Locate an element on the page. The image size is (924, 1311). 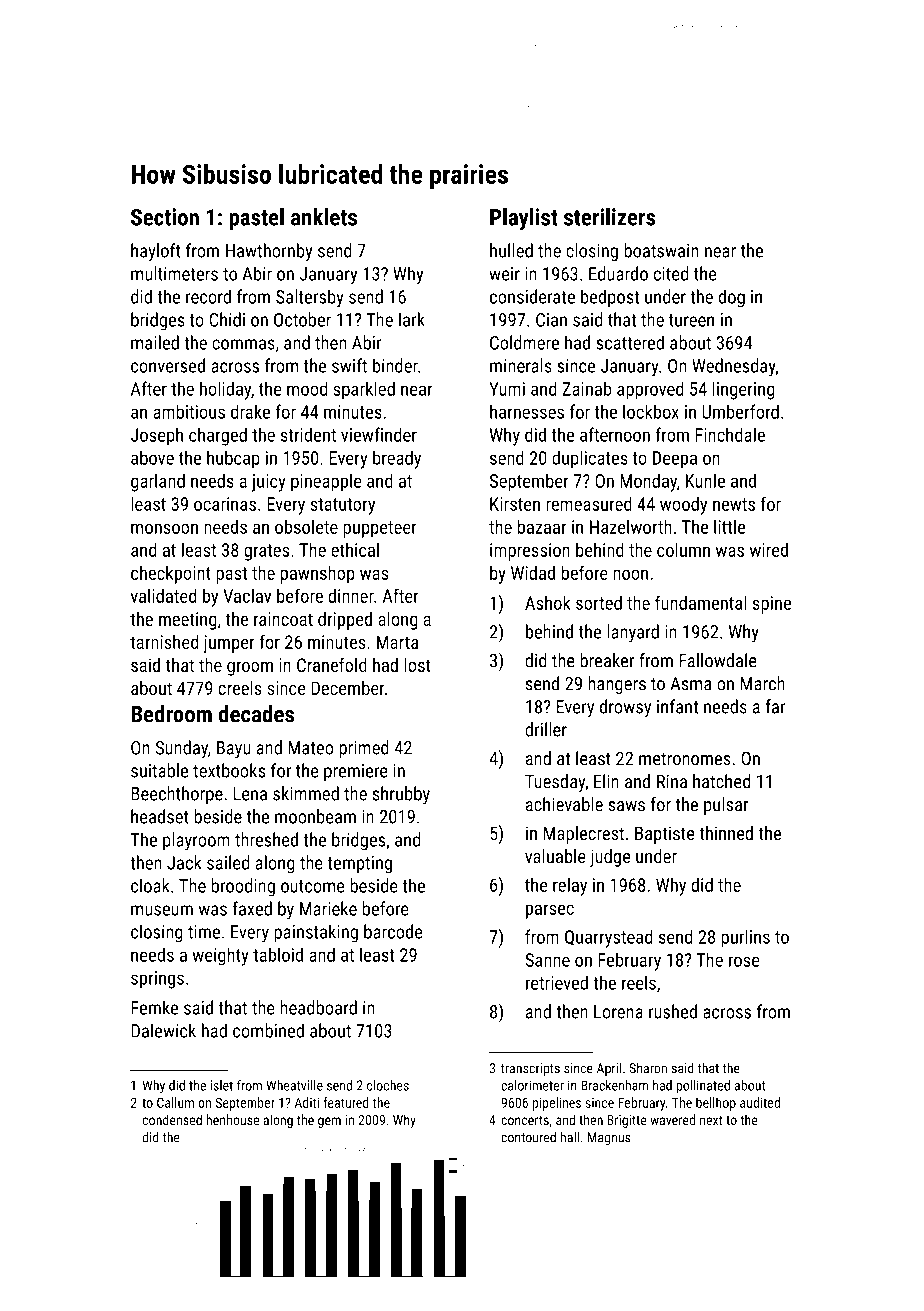
dripped is located at coordinates (345, 621).
